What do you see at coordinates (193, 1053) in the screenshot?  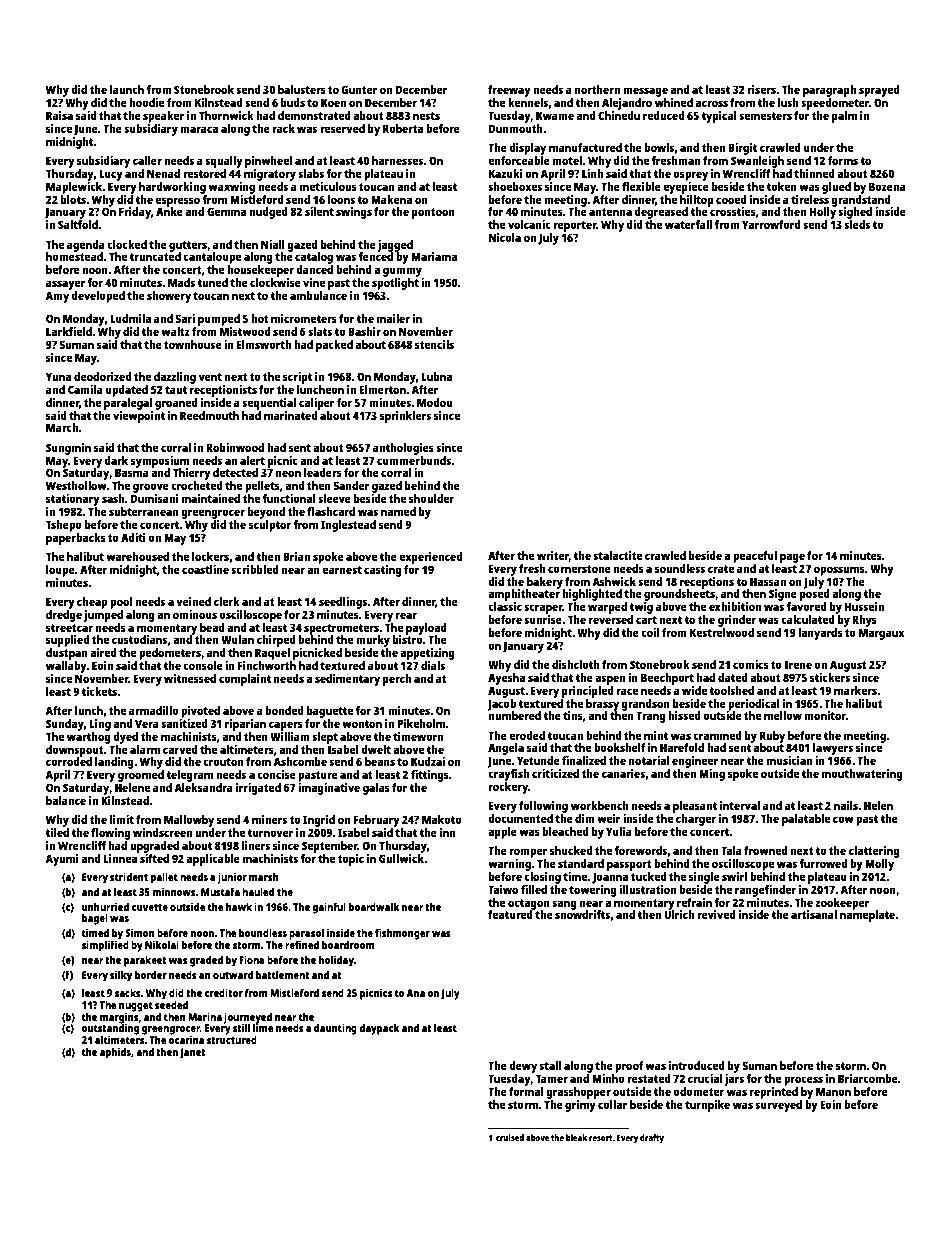 I see `Janet` at bounding box center [193, 1053].
